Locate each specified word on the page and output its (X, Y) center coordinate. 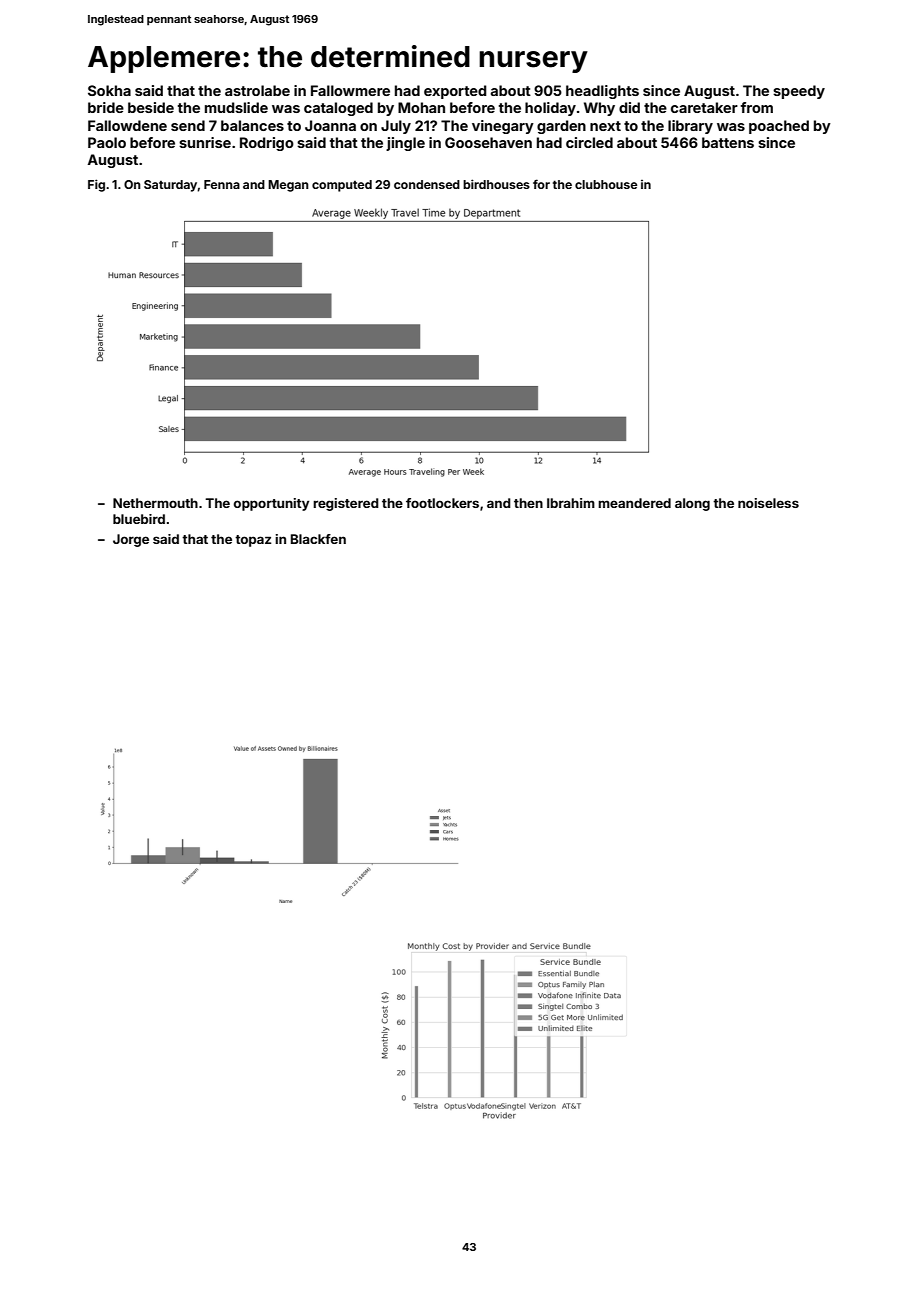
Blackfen (318, 539)
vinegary (503, 127)
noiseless (768, 503)
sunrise (205, 142)
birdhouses (496, 184)
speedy (799, 92)
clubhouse (606, 184)
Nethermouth (155, 503)
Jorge (131, 540)
